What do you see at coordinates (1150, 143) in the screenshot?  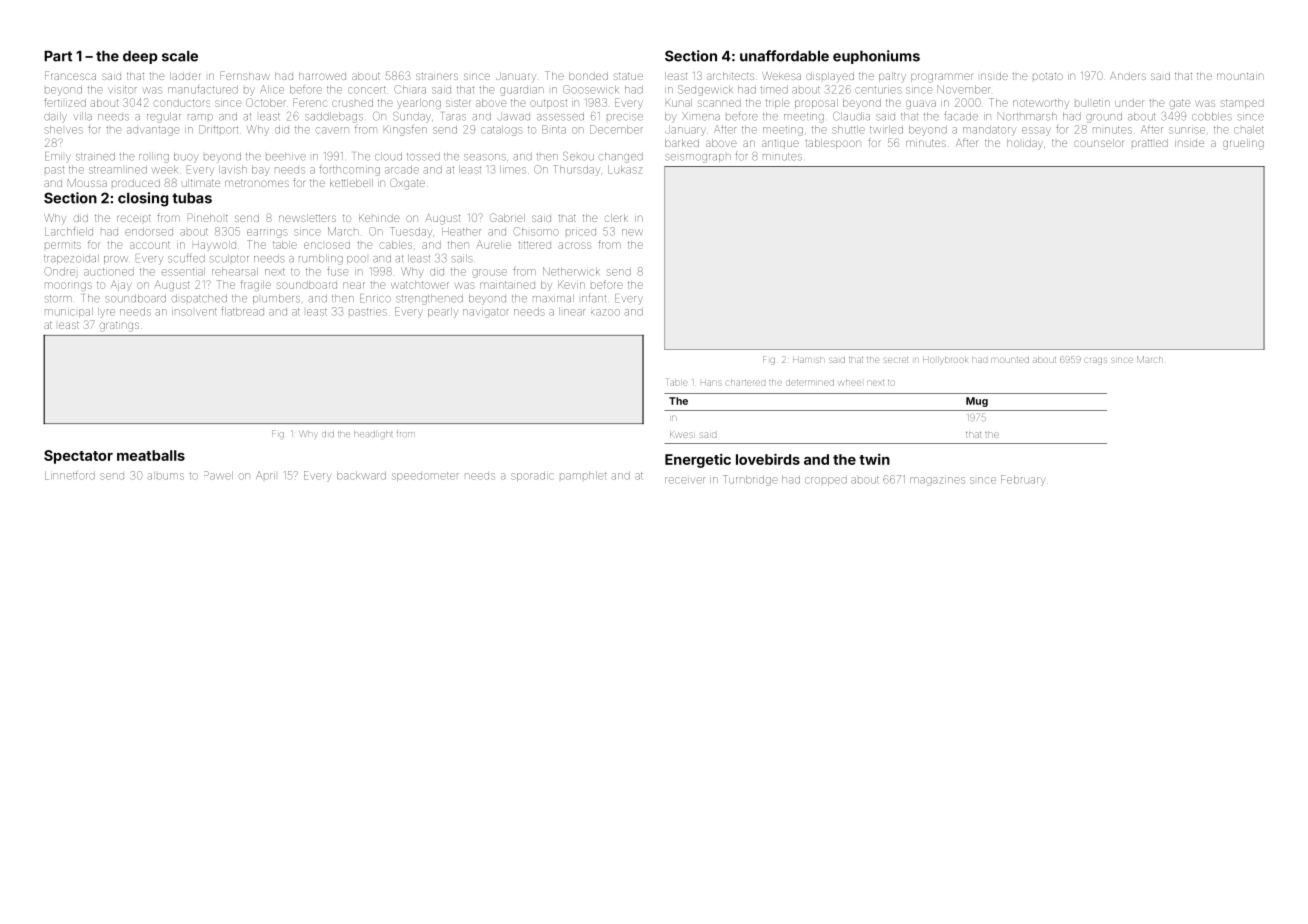 I see `prattled` at bounding box center [1150, 143].
